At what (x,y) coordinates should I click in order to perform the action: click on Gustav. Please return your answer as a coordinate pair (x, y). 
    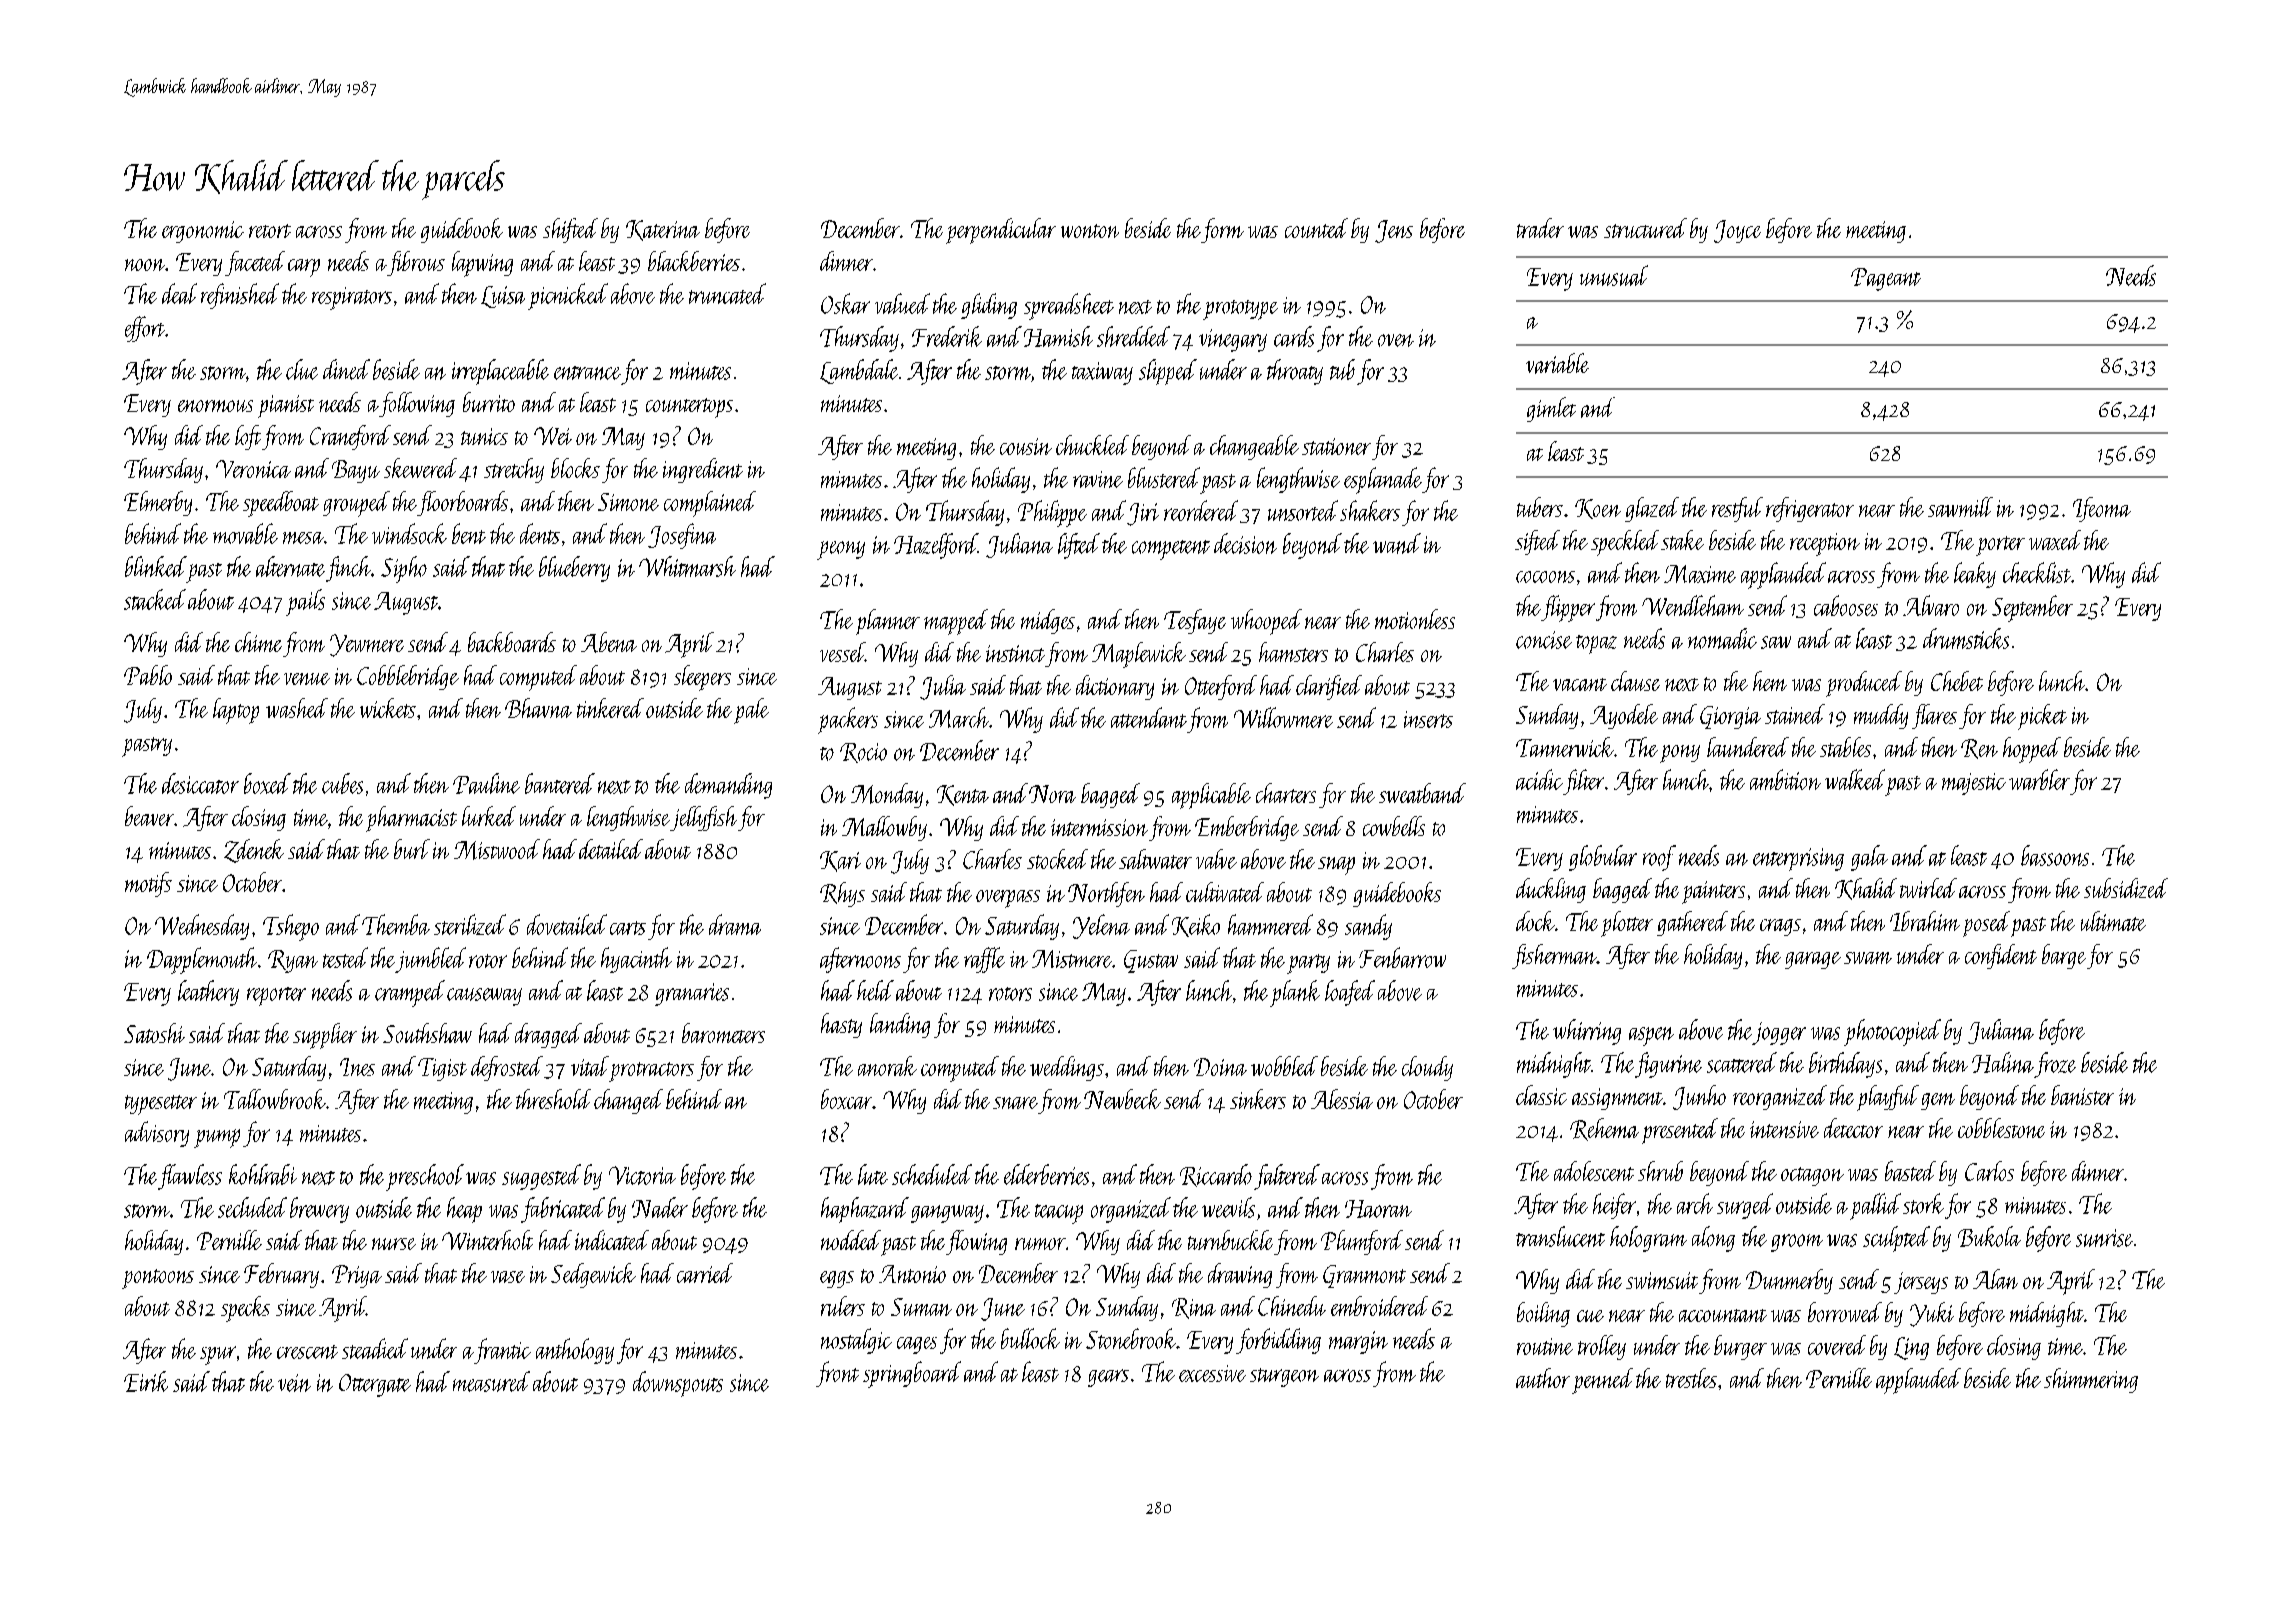
    Looking at the image, I should click on (1151, 961).
